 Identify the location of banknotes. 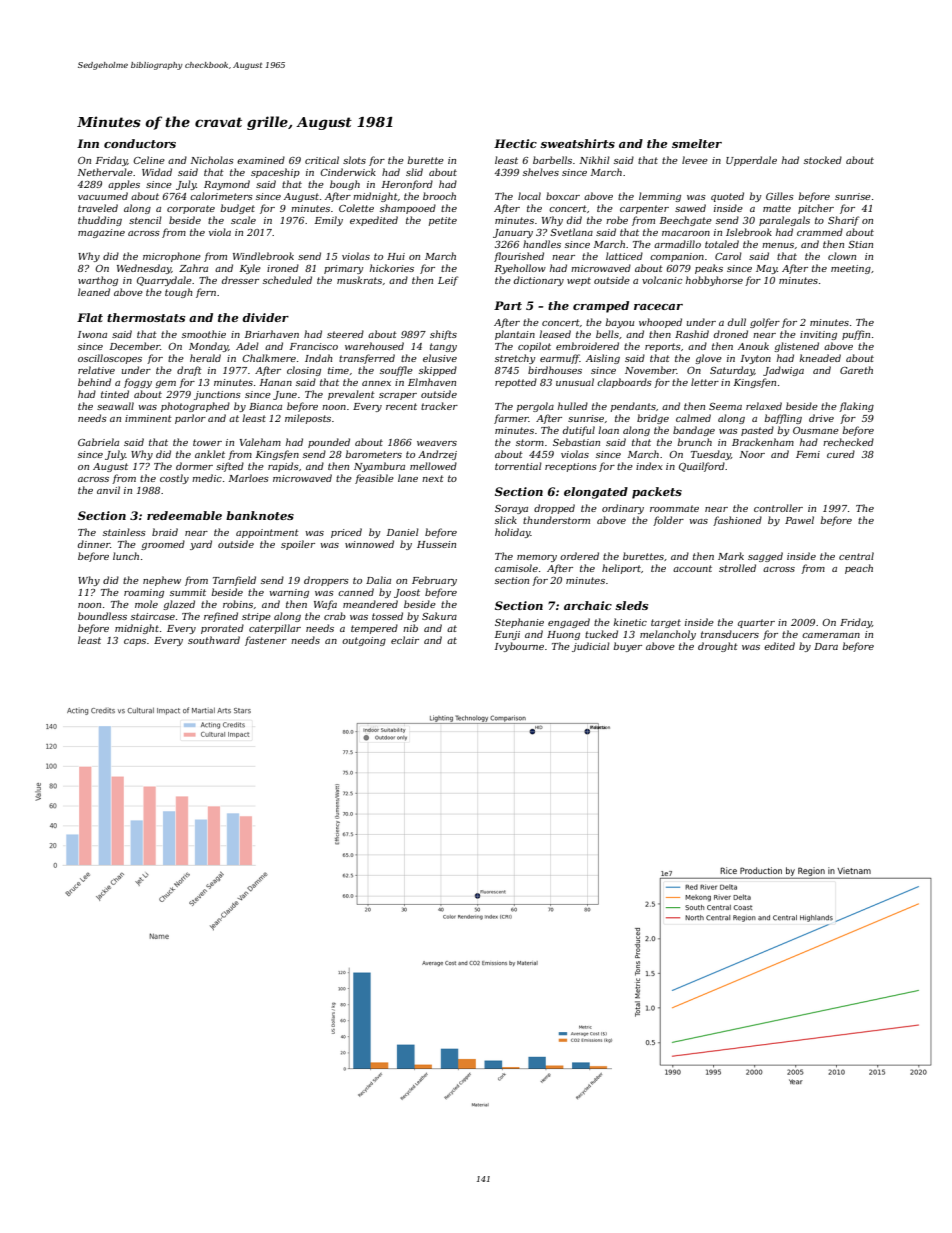
(260, 515).
